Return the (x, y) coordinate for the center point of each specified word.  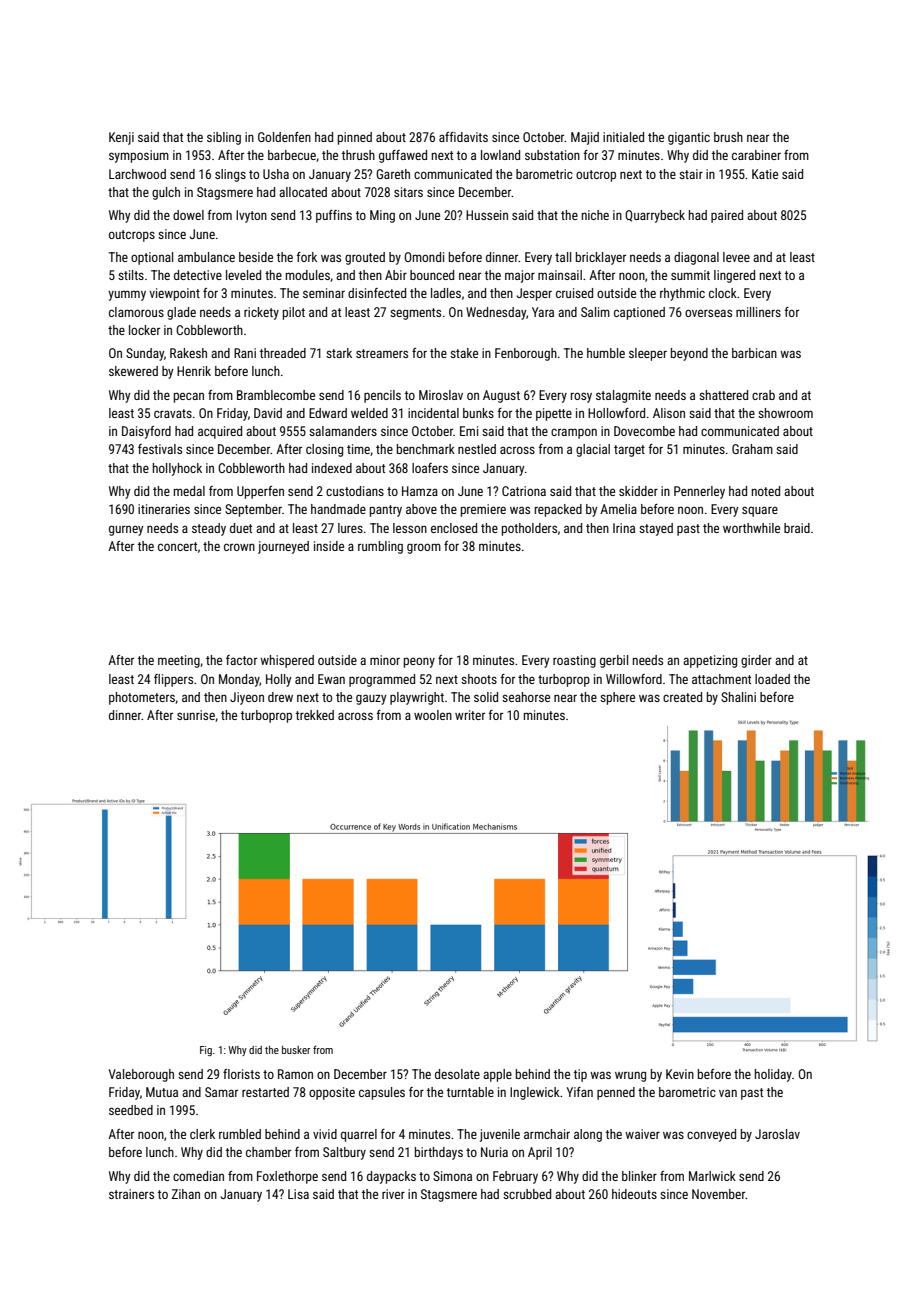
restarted (265, 1092)
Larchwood (137, 174)
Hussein (487, 215)
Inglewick (535, 1093)
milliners (758, 312)
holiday (773, 1075)
